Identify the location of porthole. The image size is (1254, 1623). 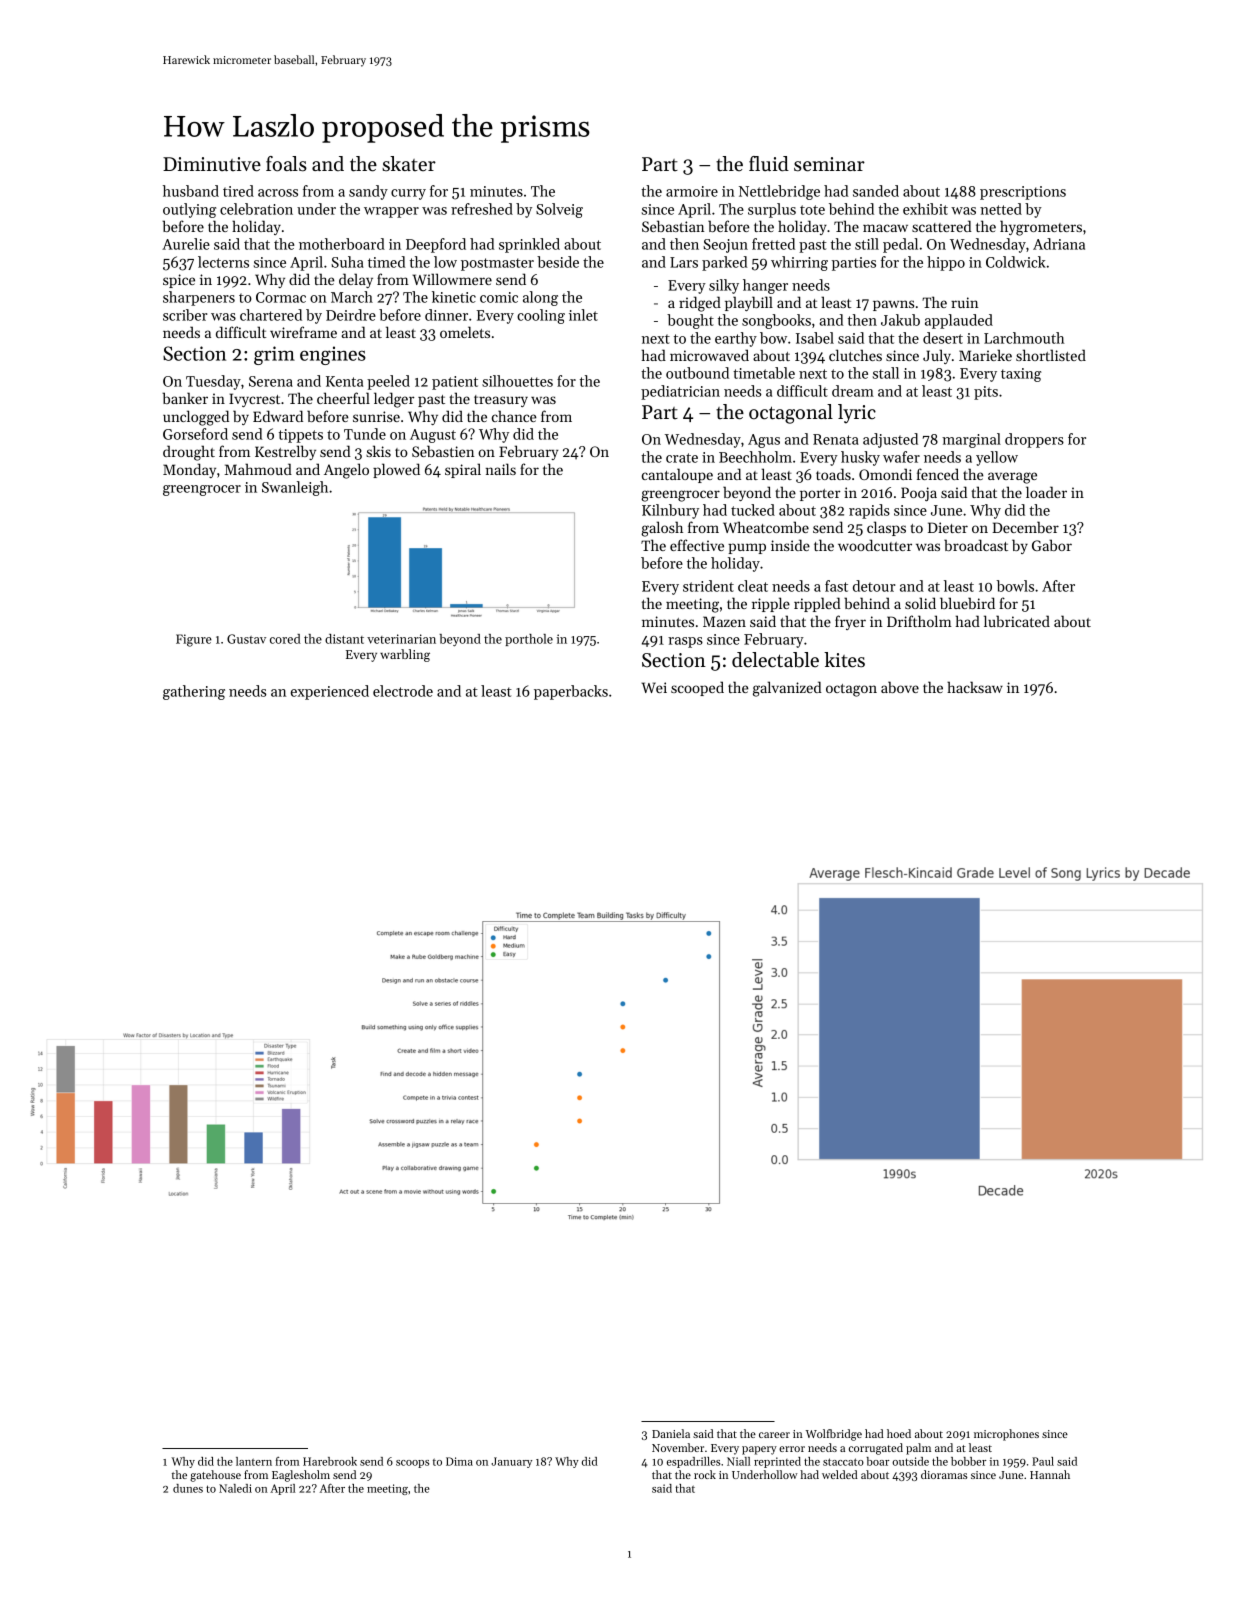
(529, 640).
